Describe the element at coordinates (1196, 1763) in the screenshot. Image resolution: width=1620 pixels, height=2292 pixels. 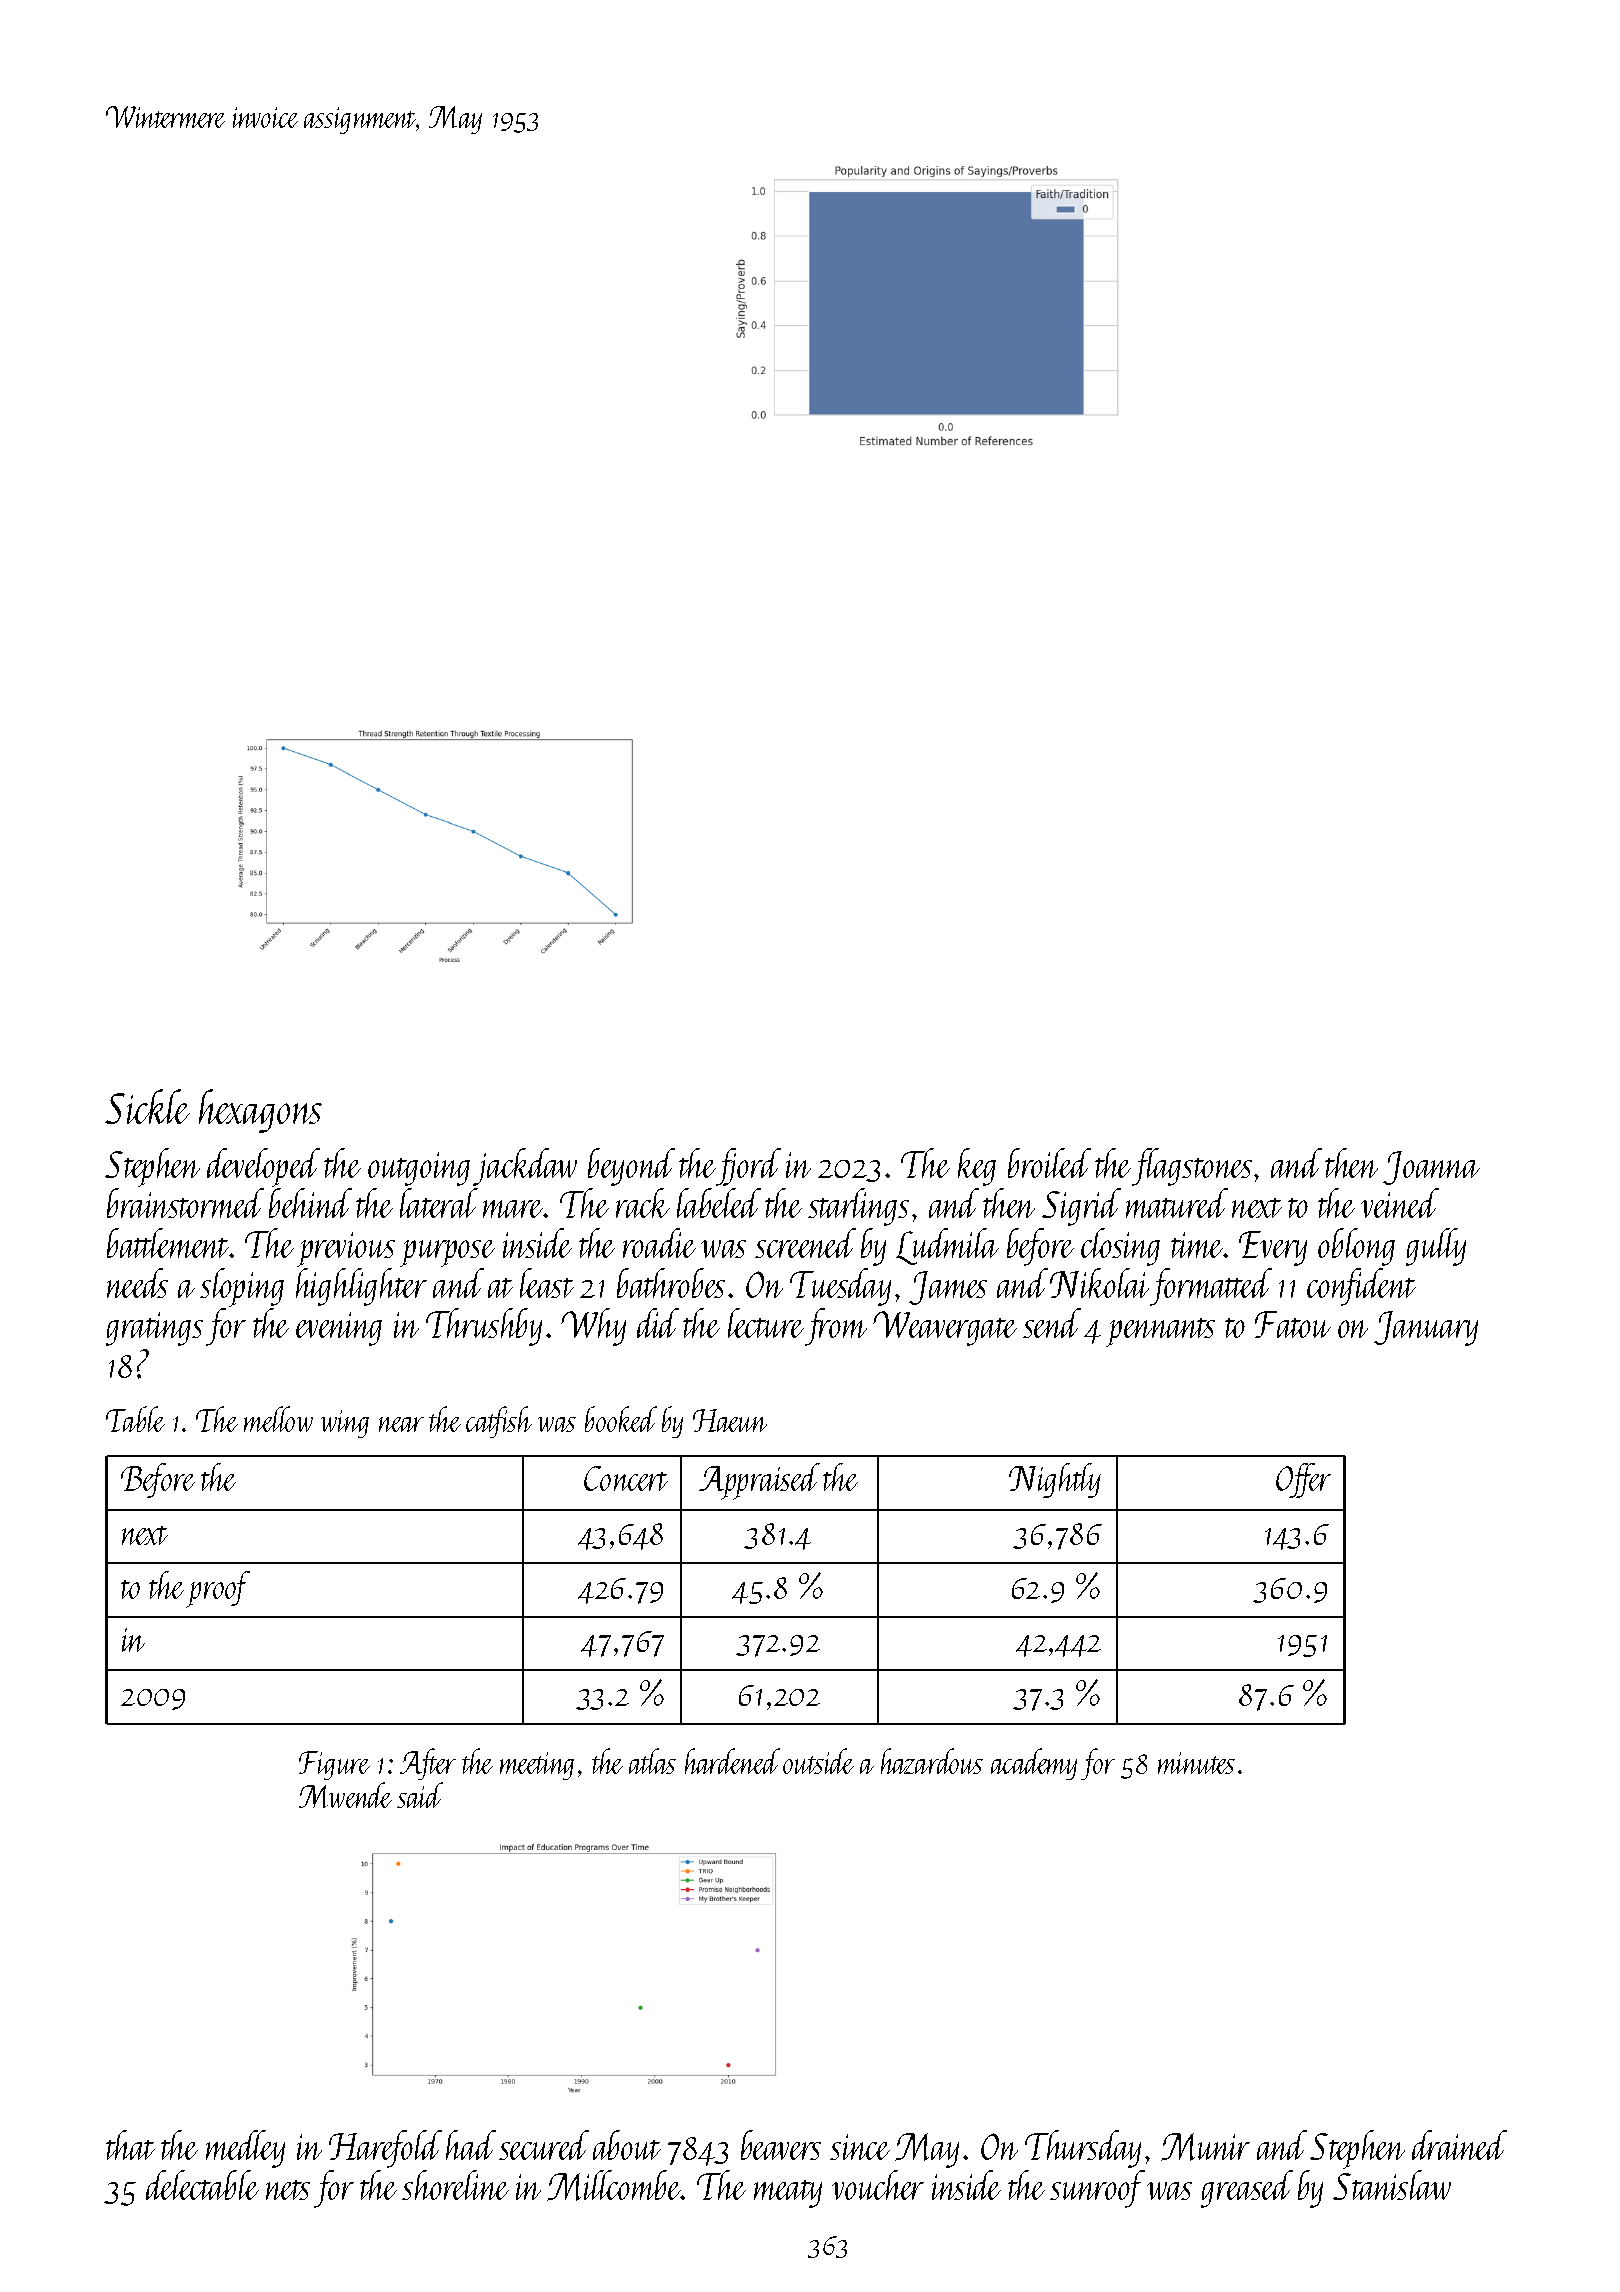
I see `minutes` at that location.
